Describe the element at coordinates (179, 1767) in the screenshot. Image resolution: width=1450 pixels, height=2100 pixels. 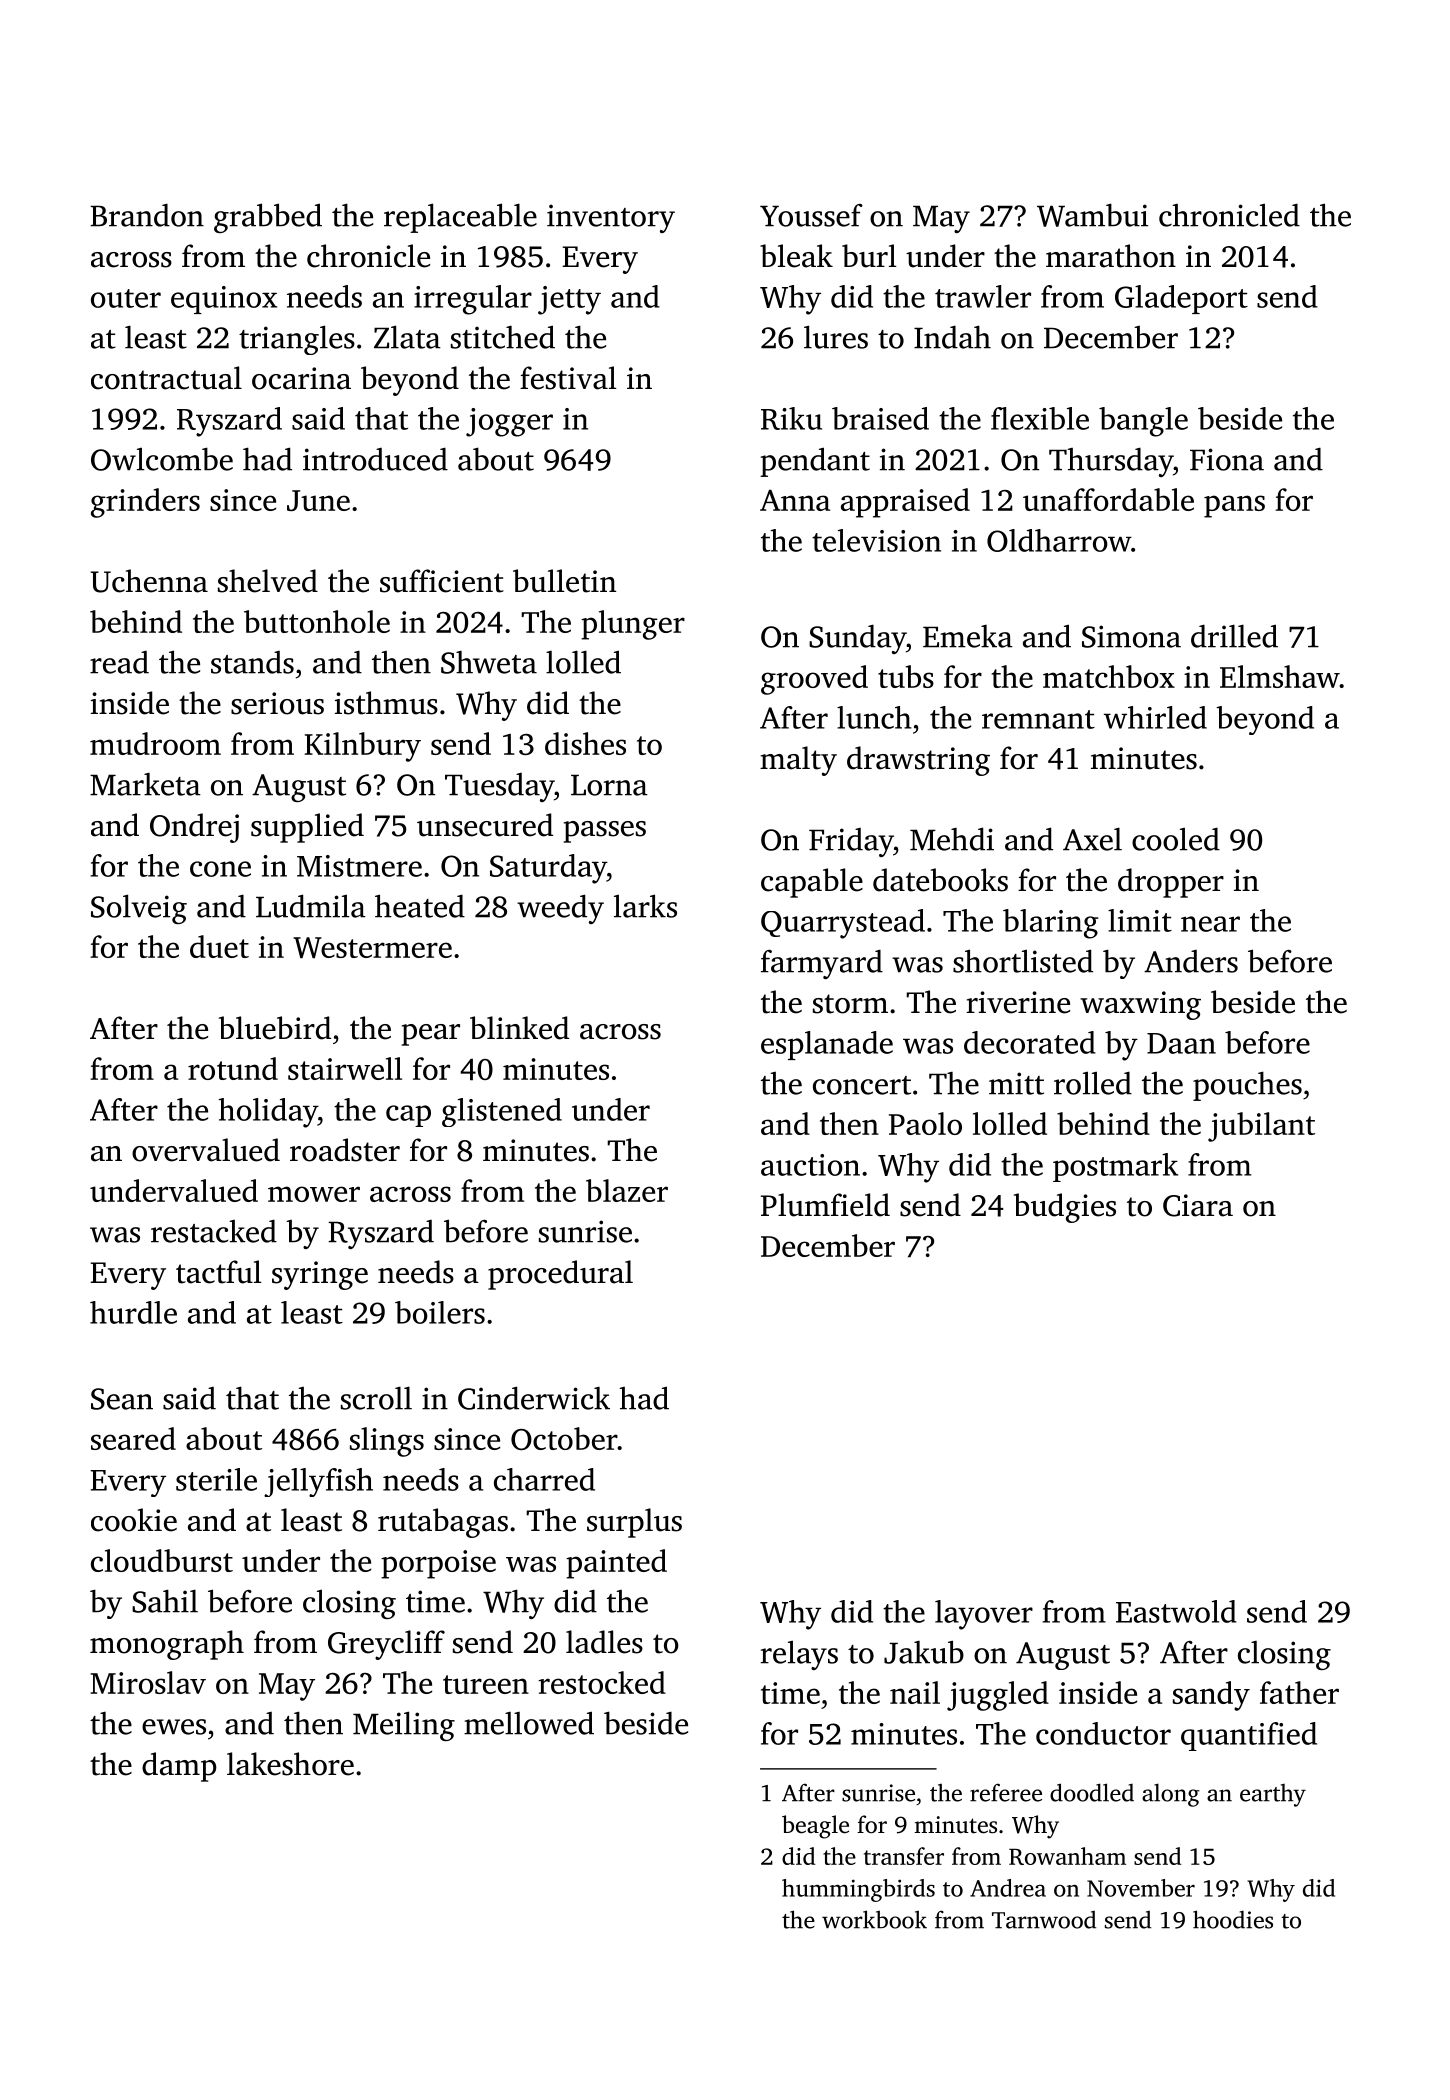
I see `damp` at that location.
